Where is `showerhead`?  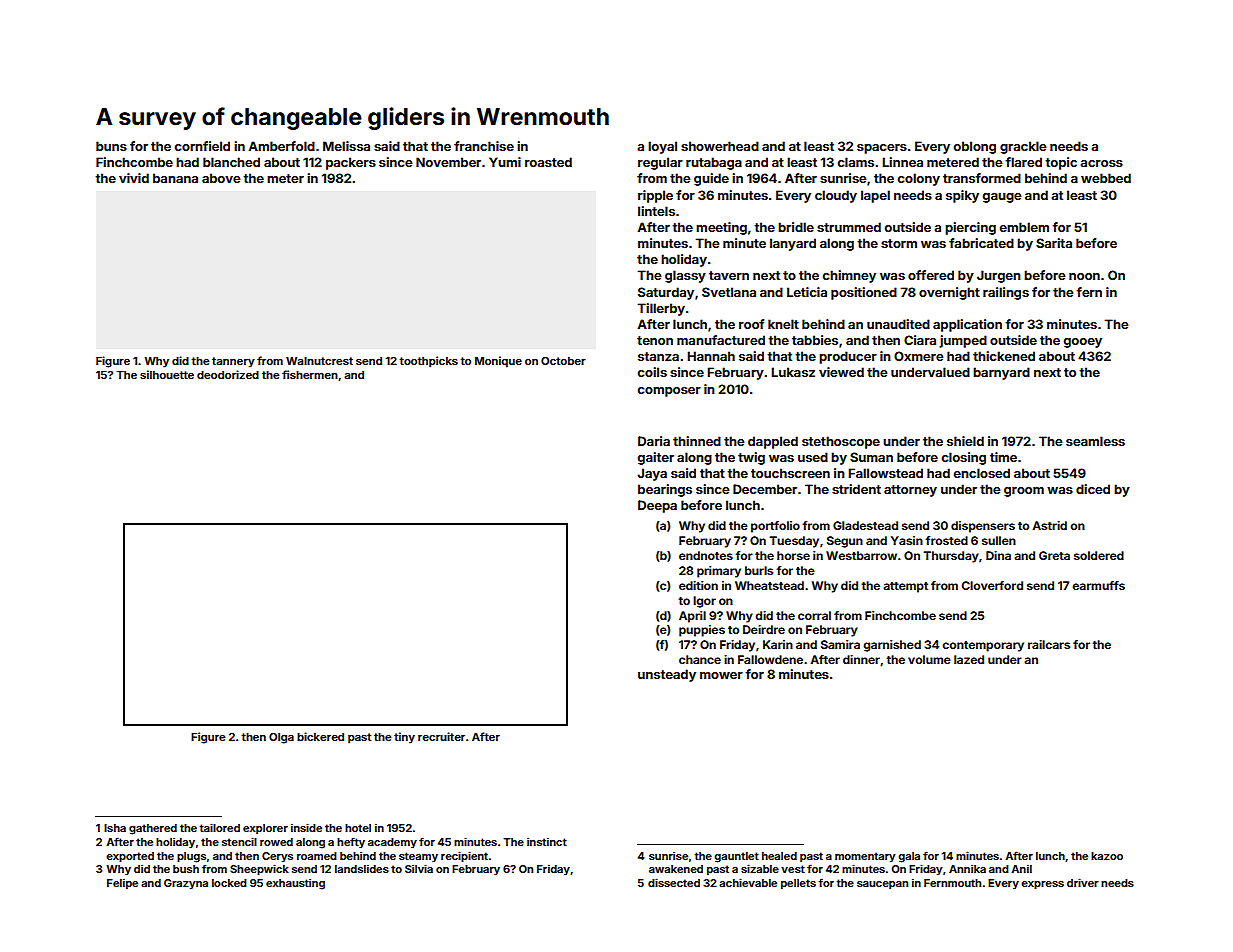 showerhead is located at coordinates (720, 146).
